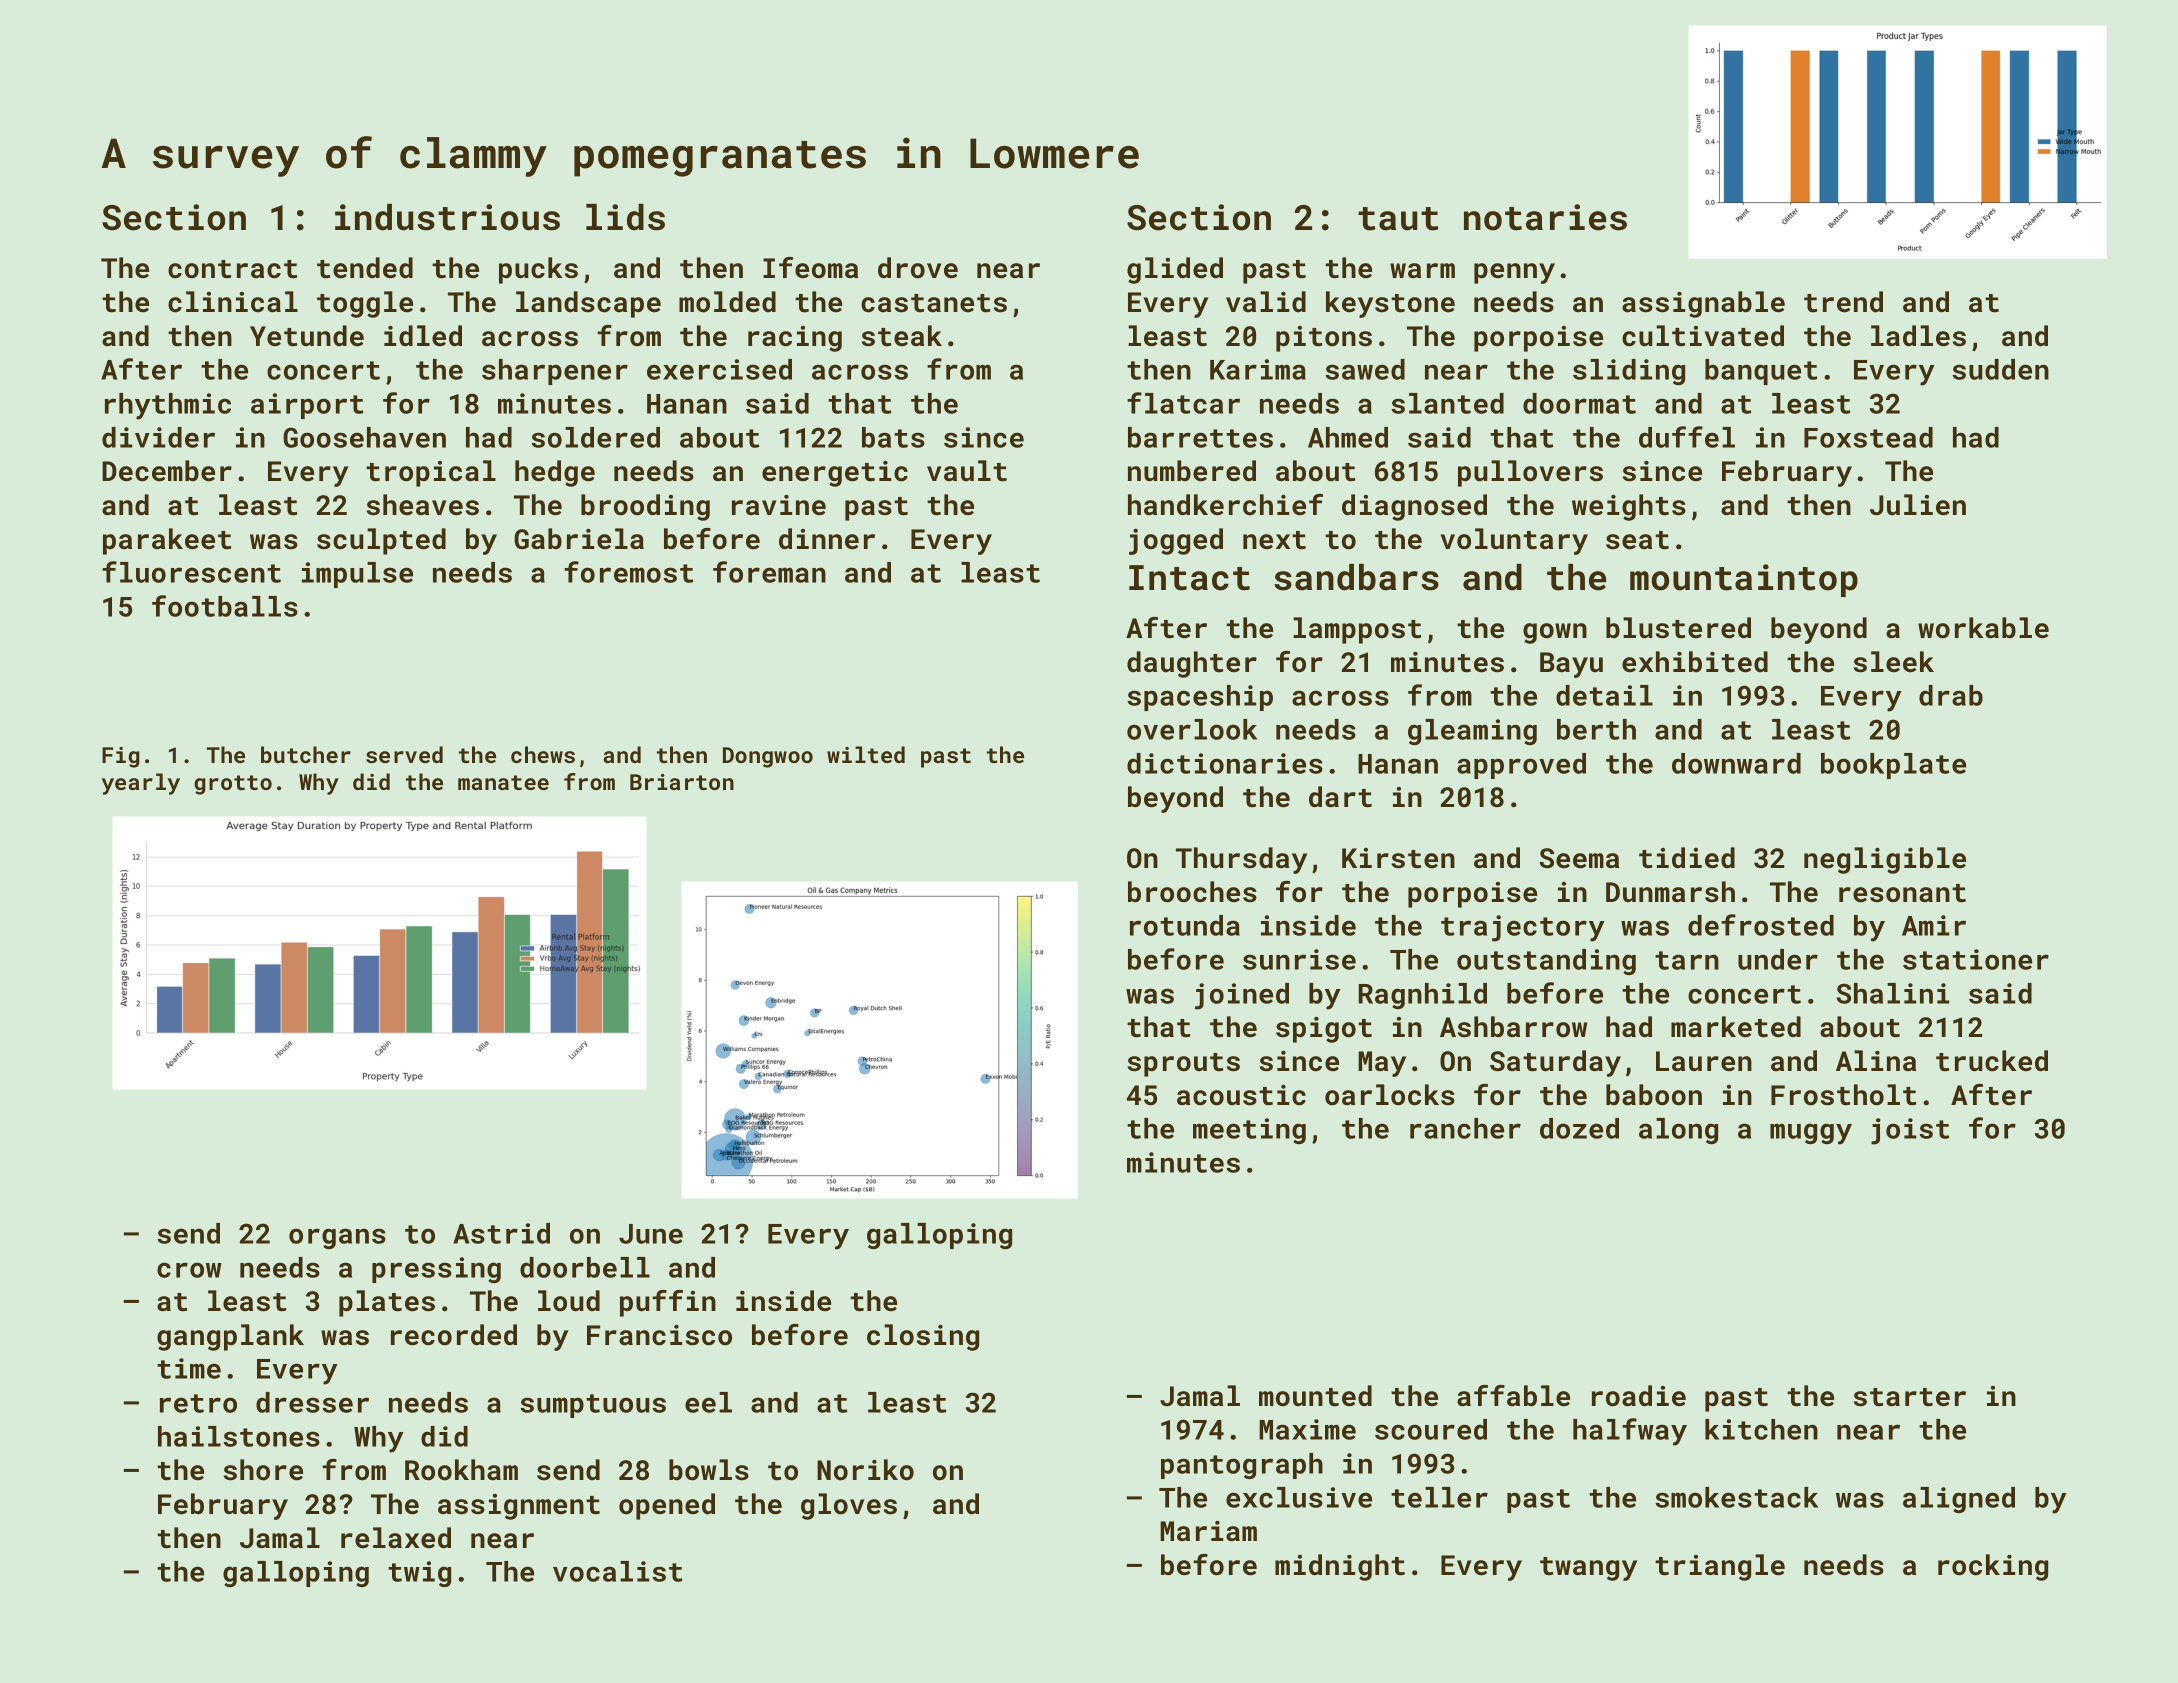 The image size is (2178, 1683). What do you see at coordinates (617, 1571) in the page?
I see `vocalist` at bounding box center [617, 1571].
